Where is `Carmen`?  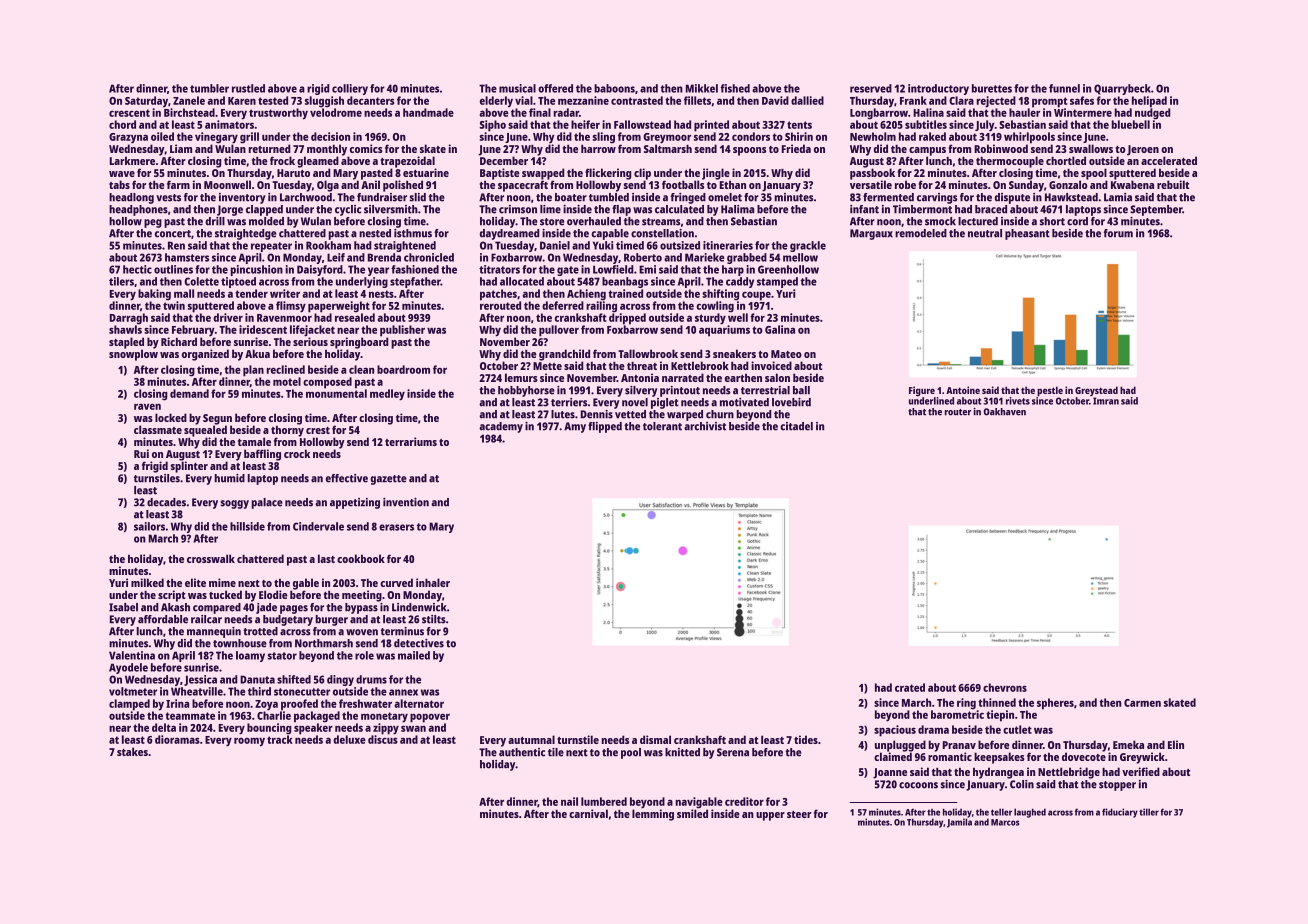 Carmen is located at coordinates (1142, 703).
